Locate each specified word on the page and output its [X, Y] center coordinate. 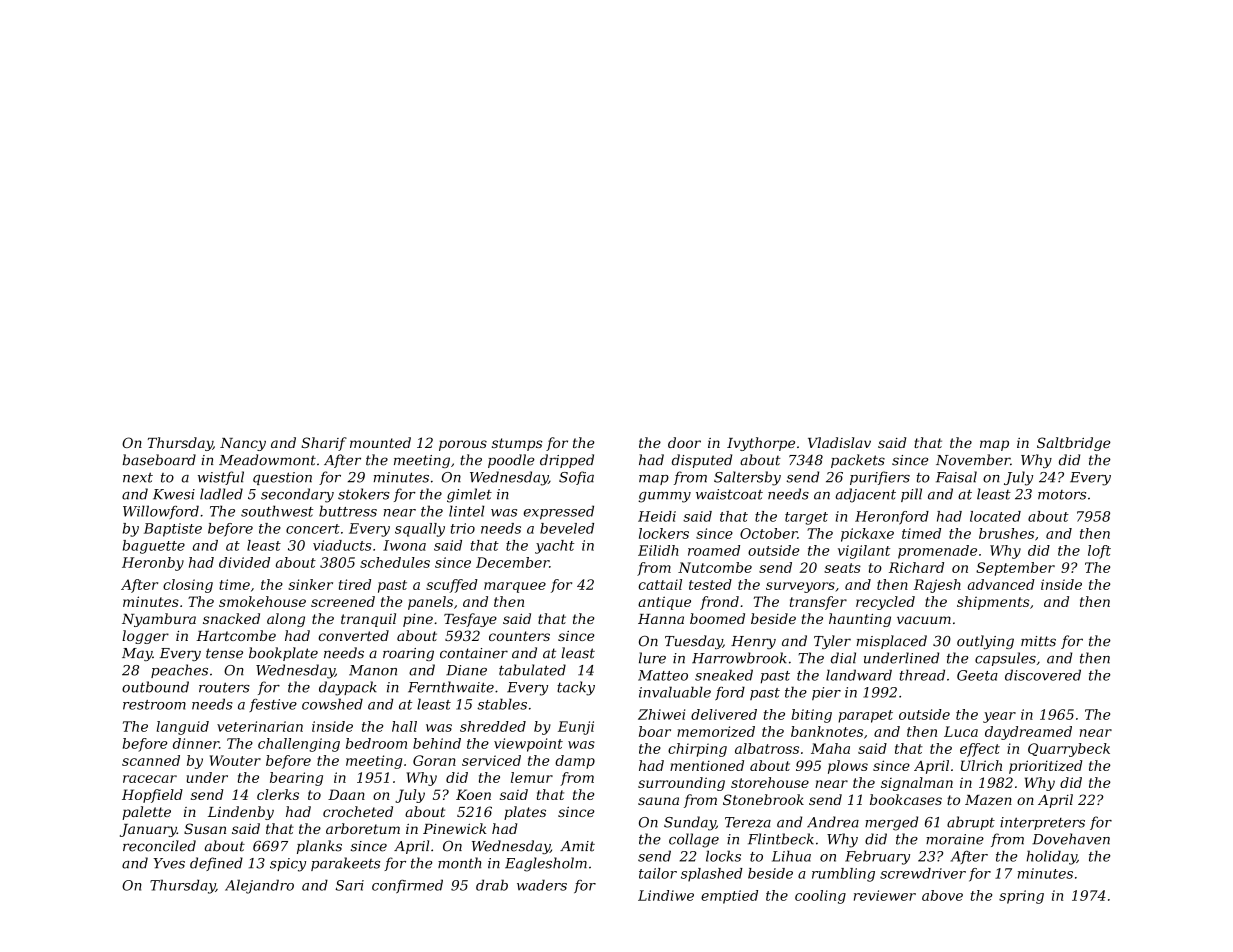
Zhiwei [661, 714]
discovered [1043, 675]
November [973, 460]
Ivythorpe [761, 444]
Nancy [243, 444]
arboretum [363, 828]
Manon [373, 670]
